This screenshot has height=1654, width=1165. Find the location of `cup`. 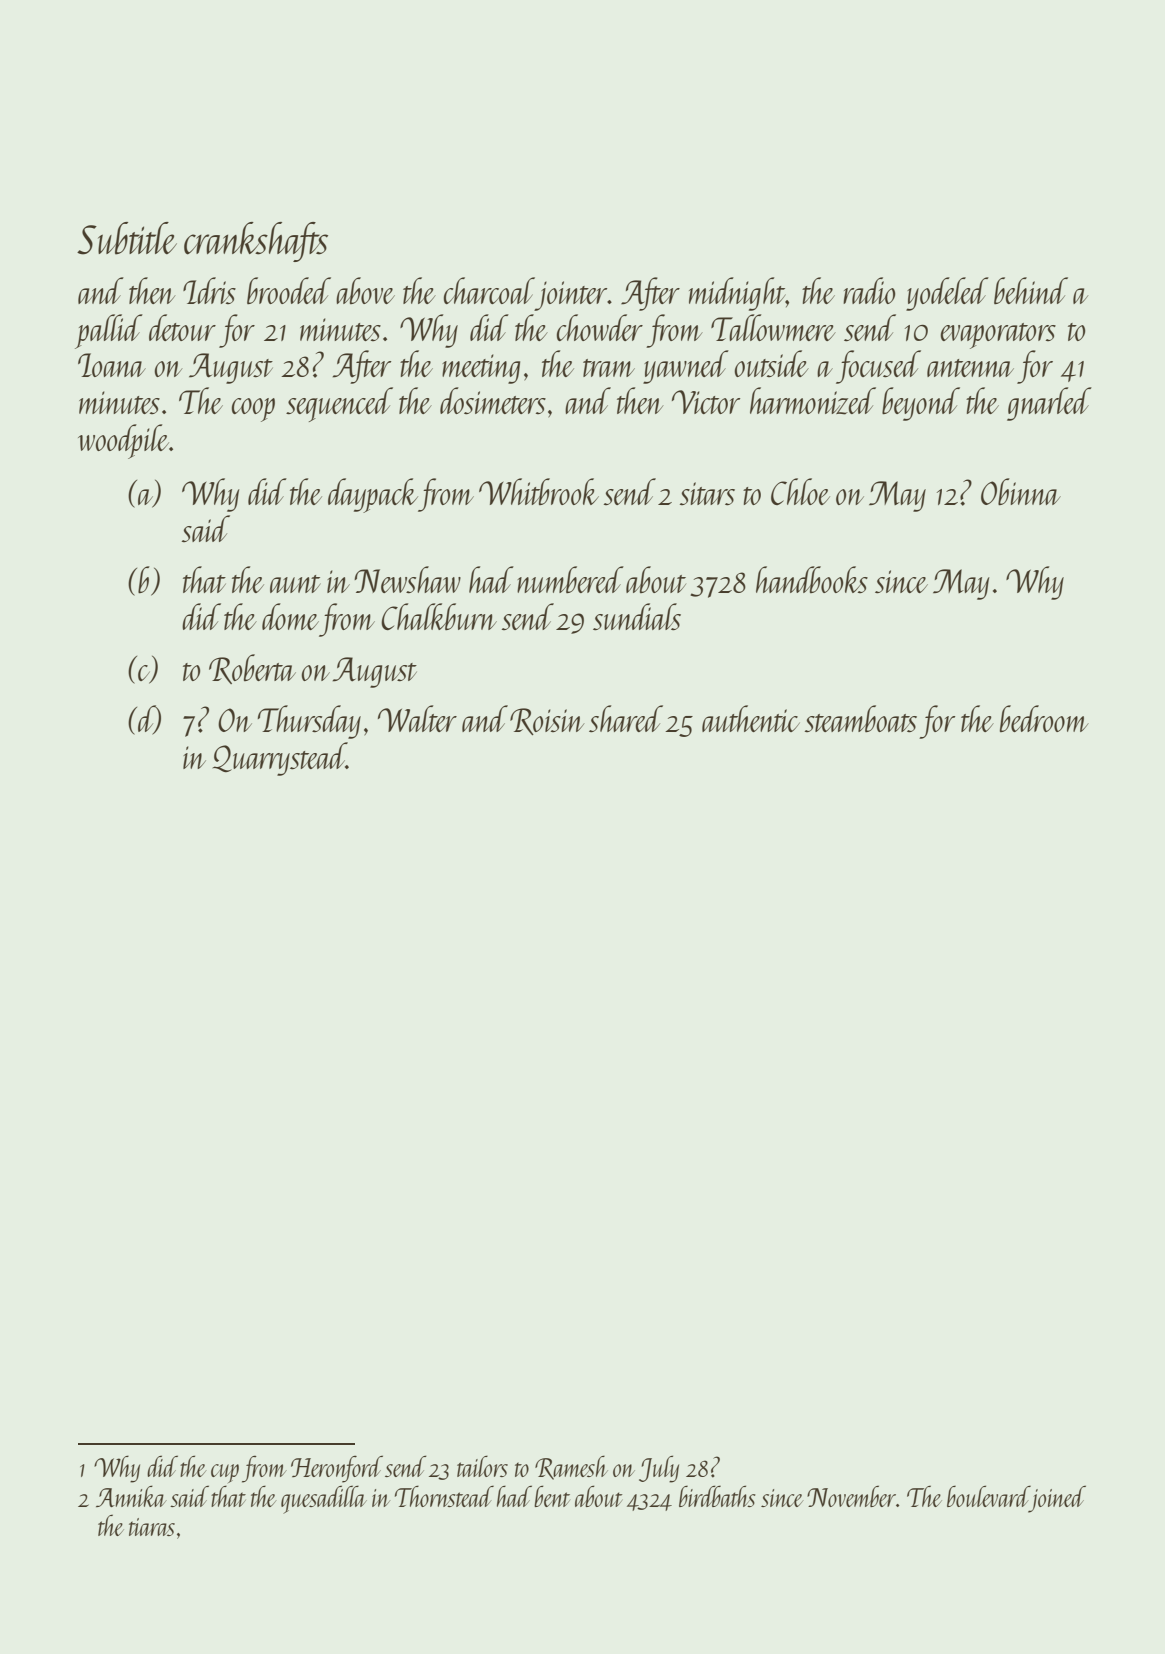

cup is located at coordinates (225, 1473).
